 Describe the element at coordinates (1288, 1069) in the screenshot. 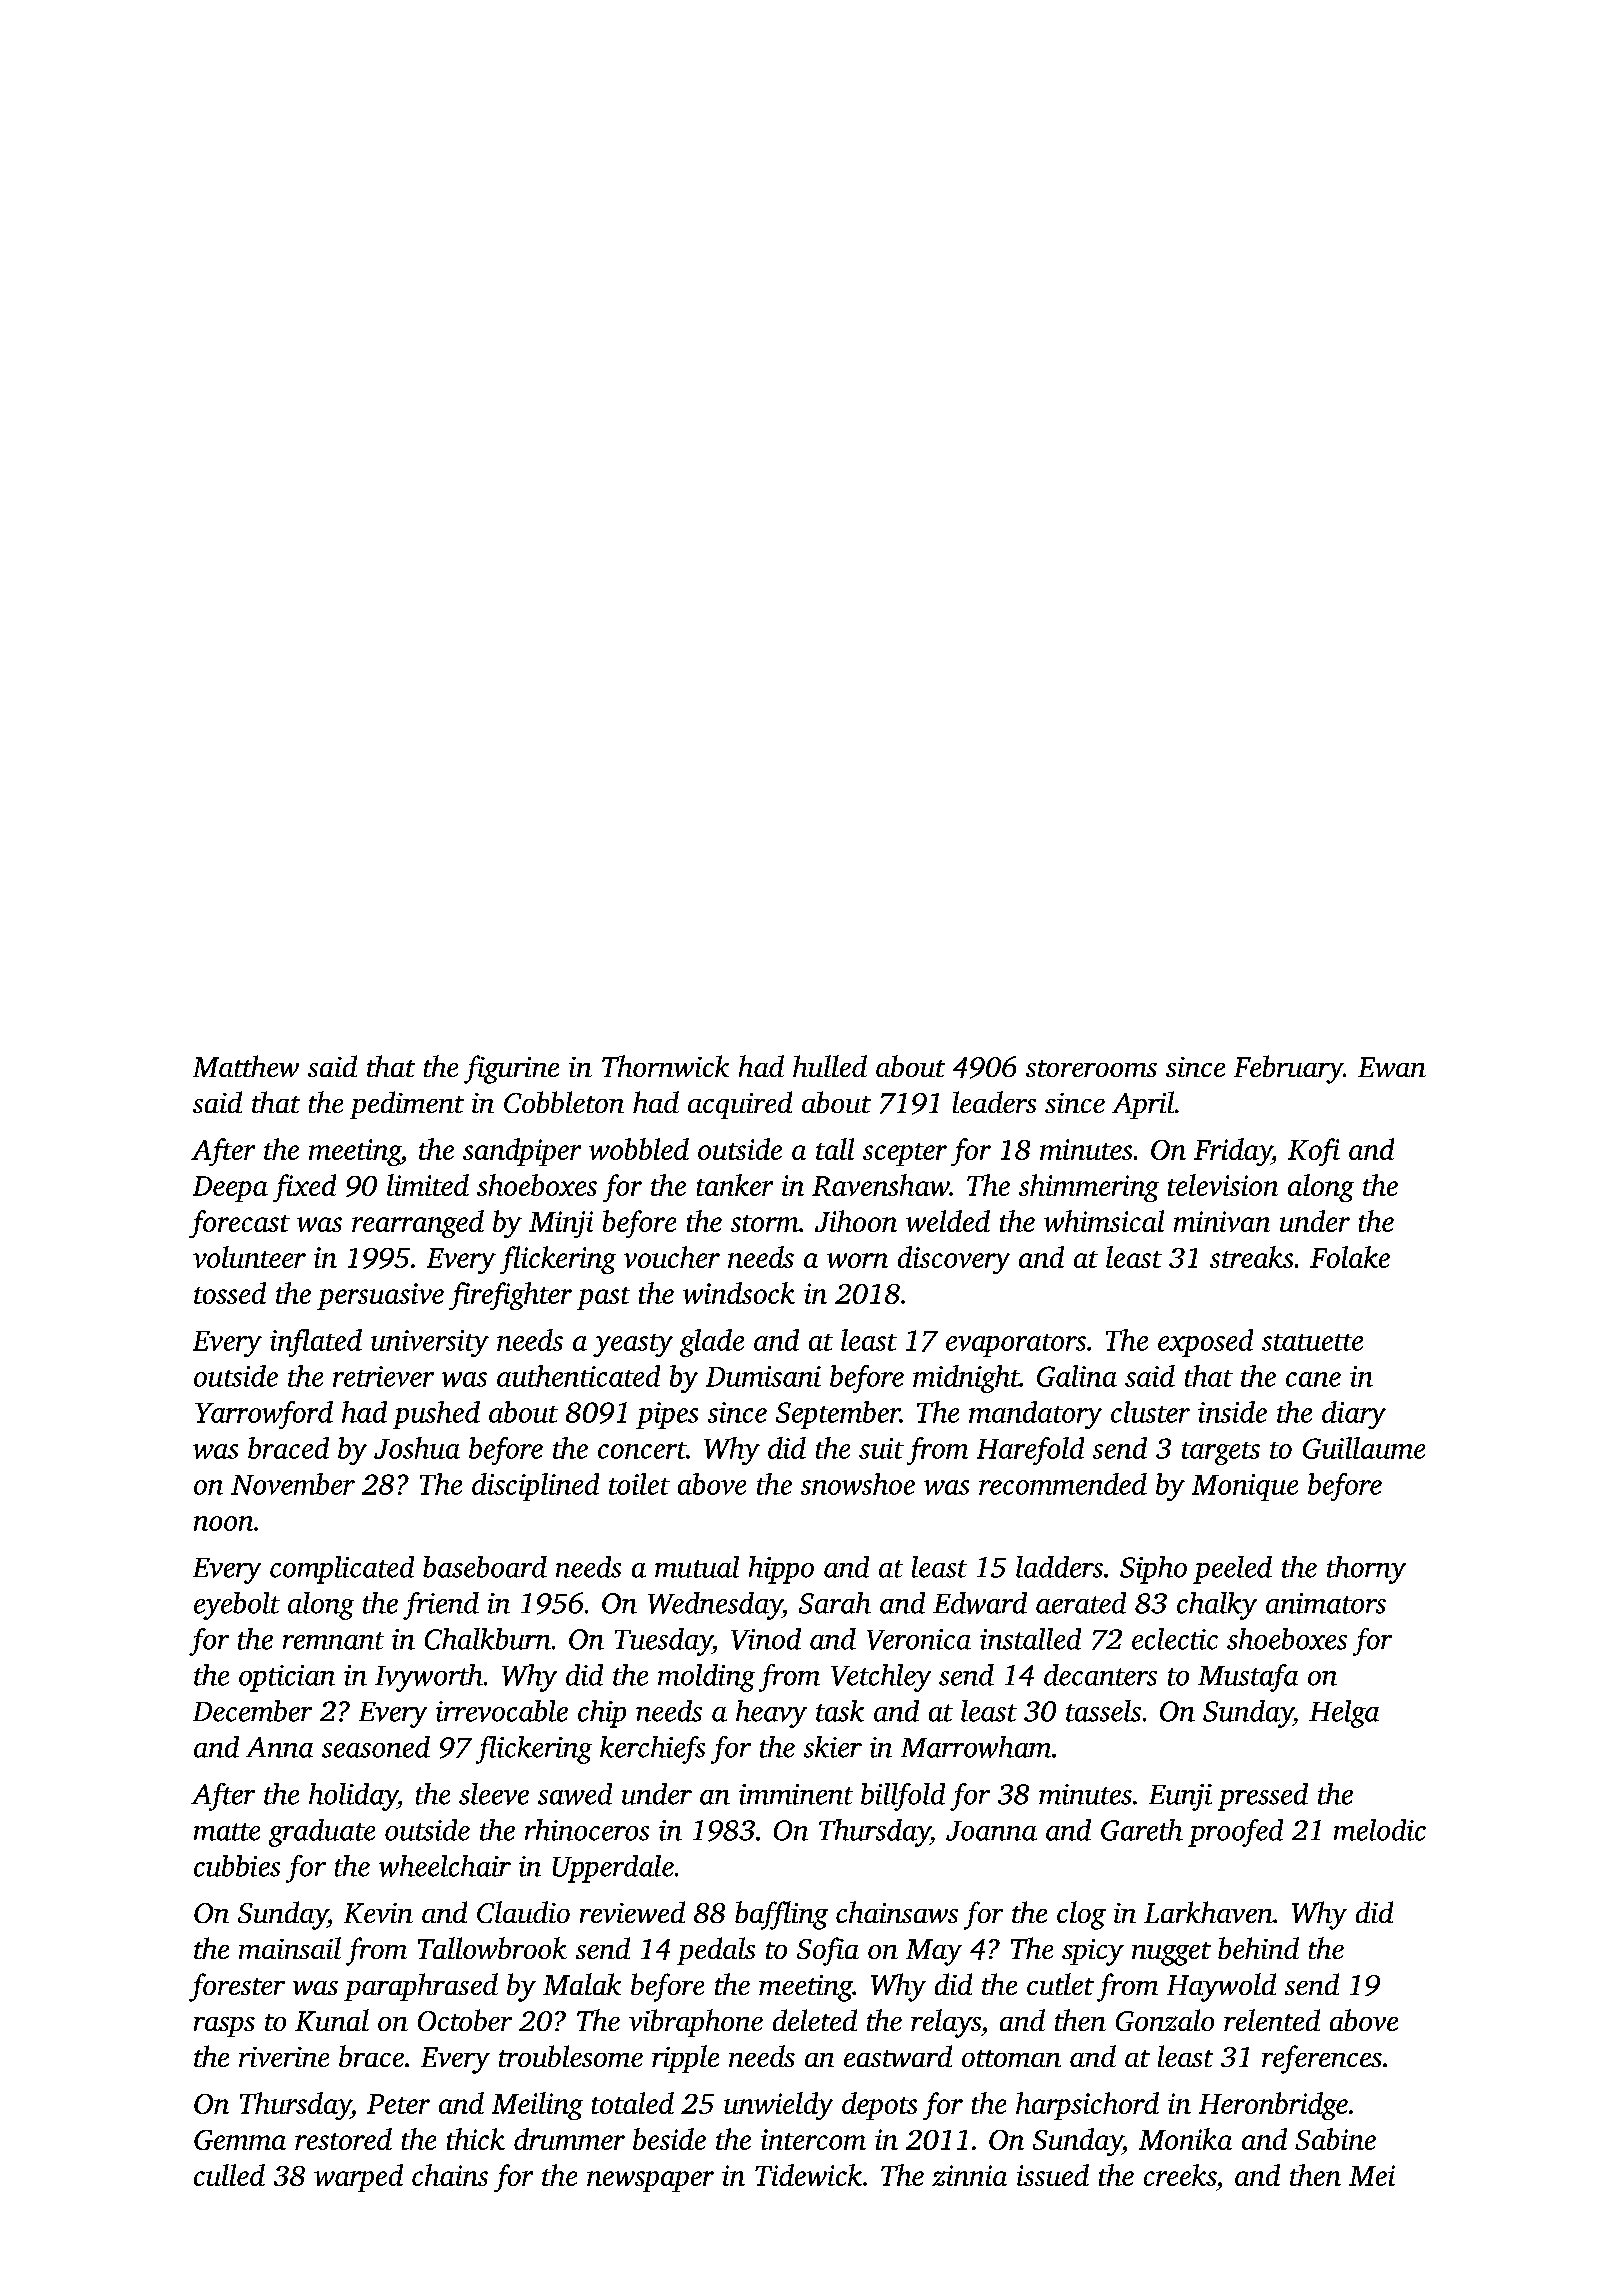

I see `February` at that location.
